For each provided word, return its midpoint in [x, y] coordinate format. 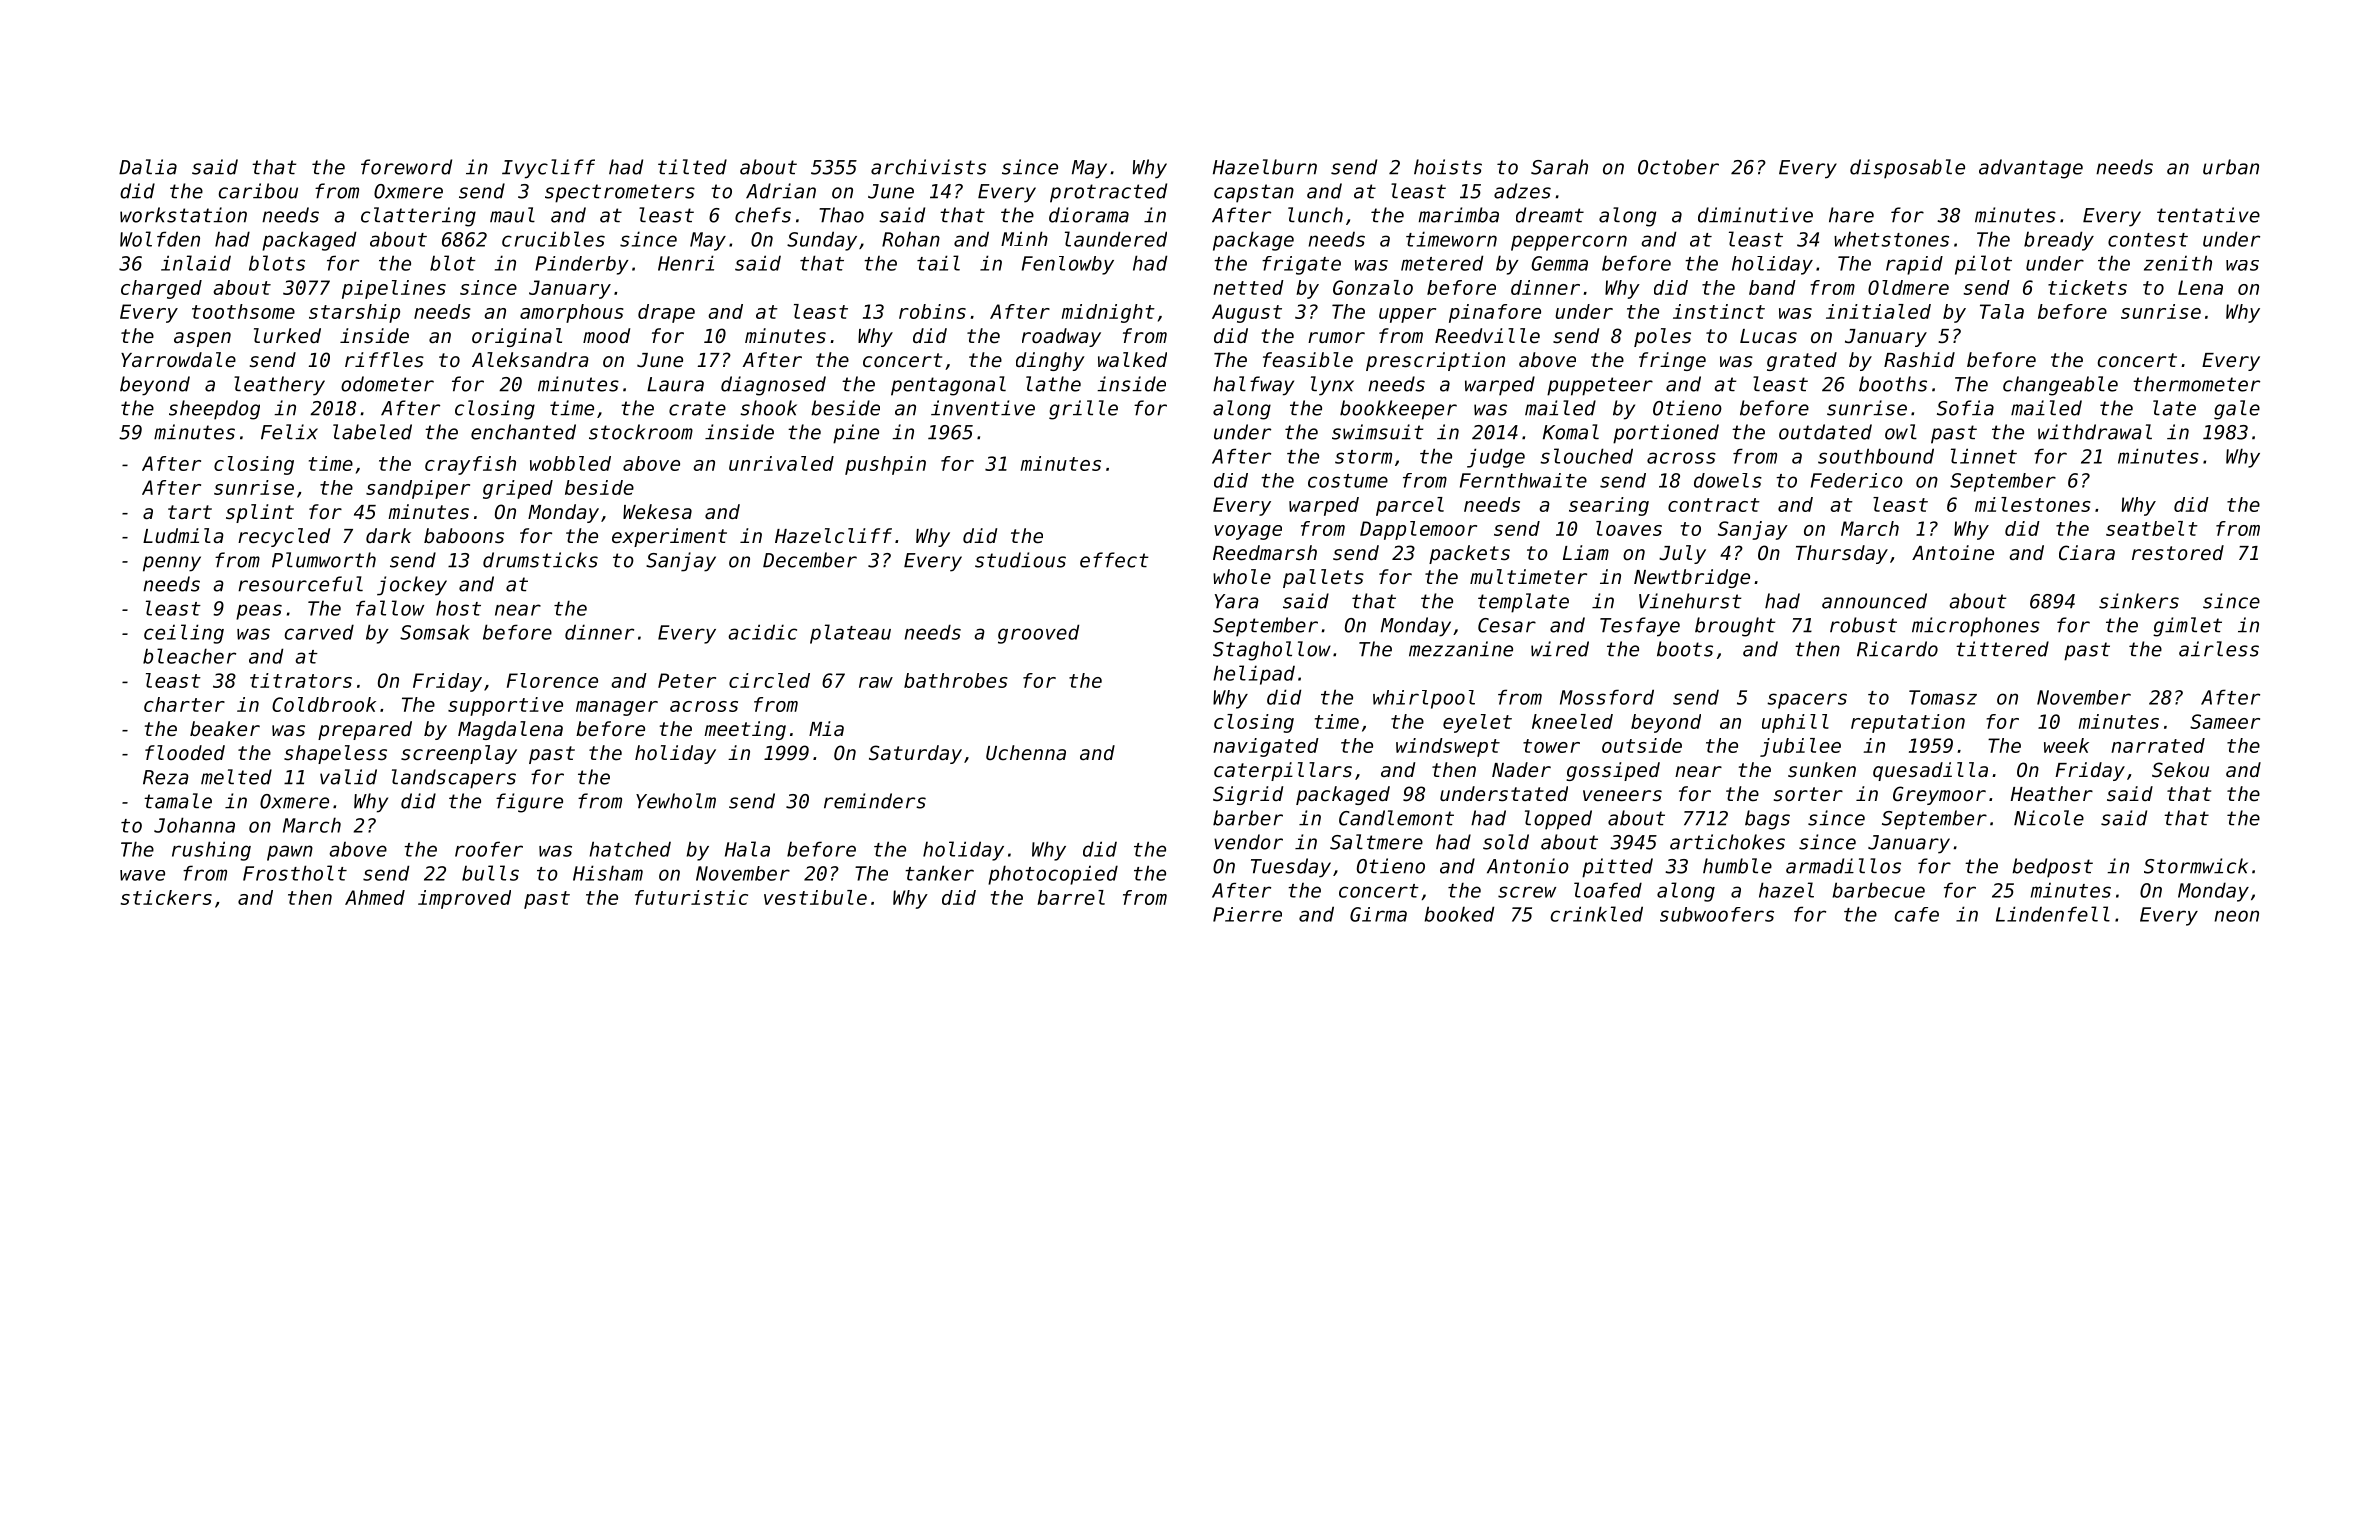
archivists [928, 167]
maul [512, 215]
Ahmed [375, 897]
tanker [939, 873]
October [1678, 167]
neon [2236, 916]
